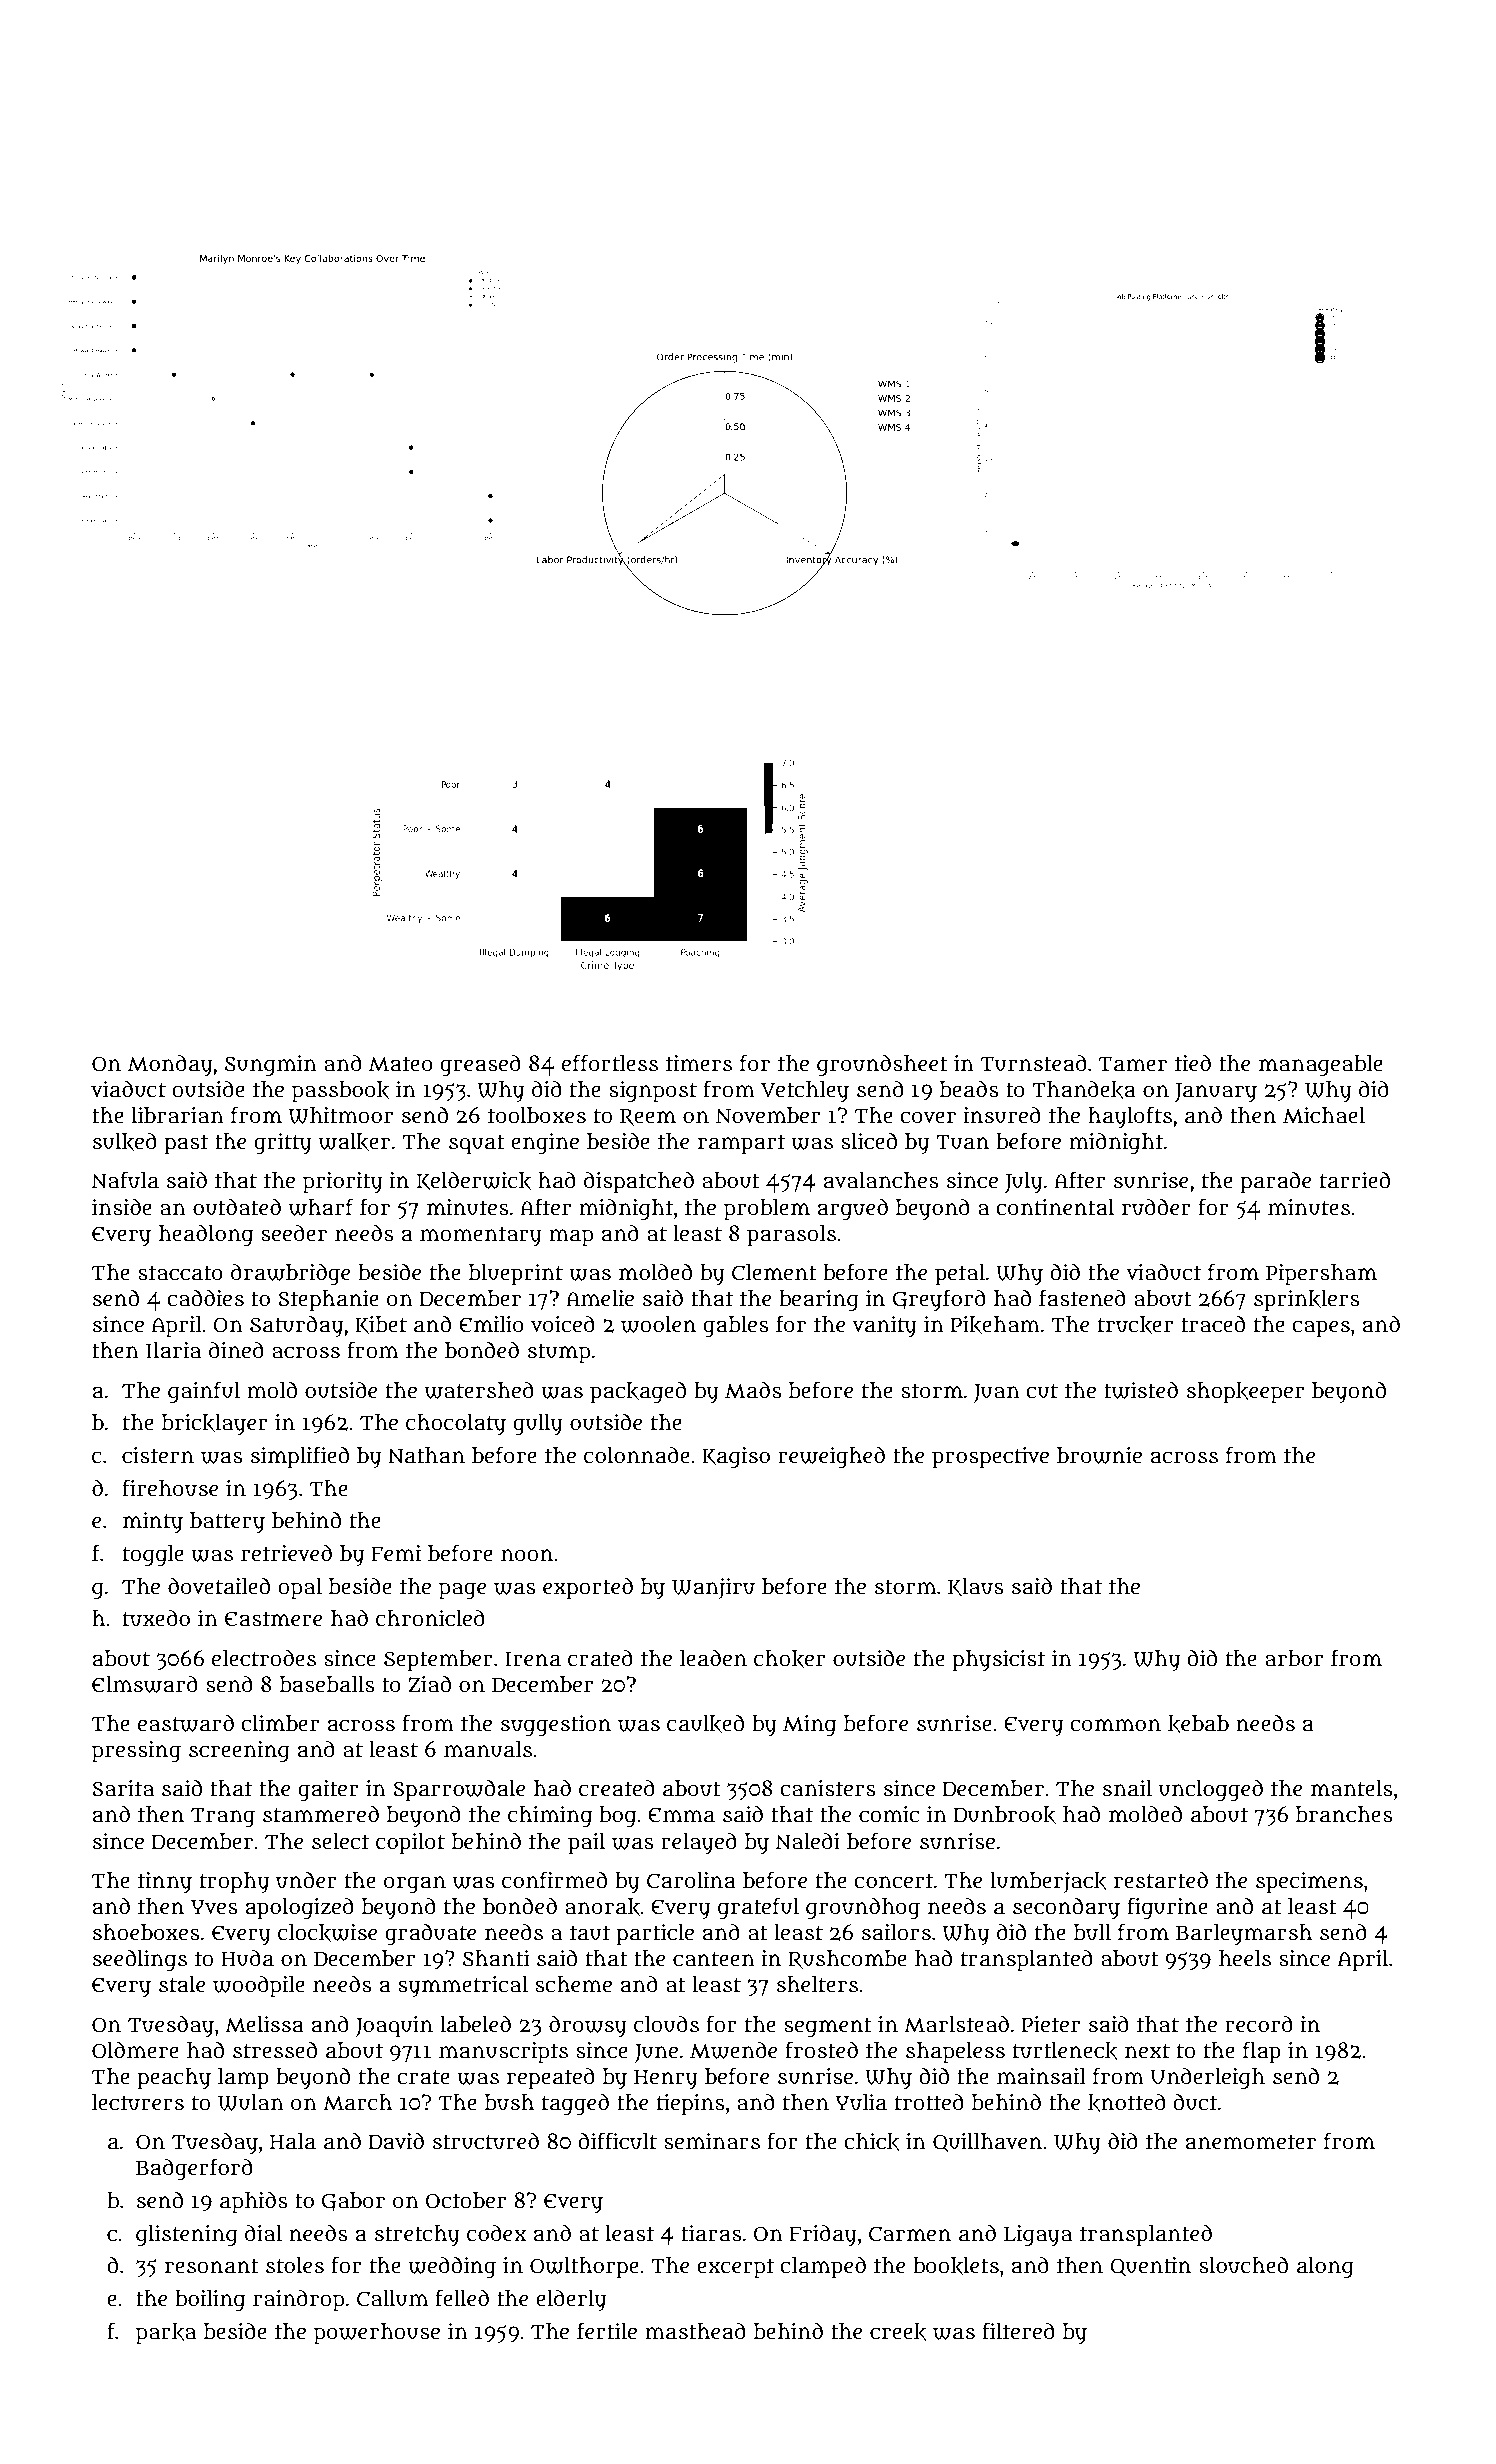  What do you see at coordinates (545, 1144) in the screenshot?
I see `engine` at bounding box center [545, 1144].
